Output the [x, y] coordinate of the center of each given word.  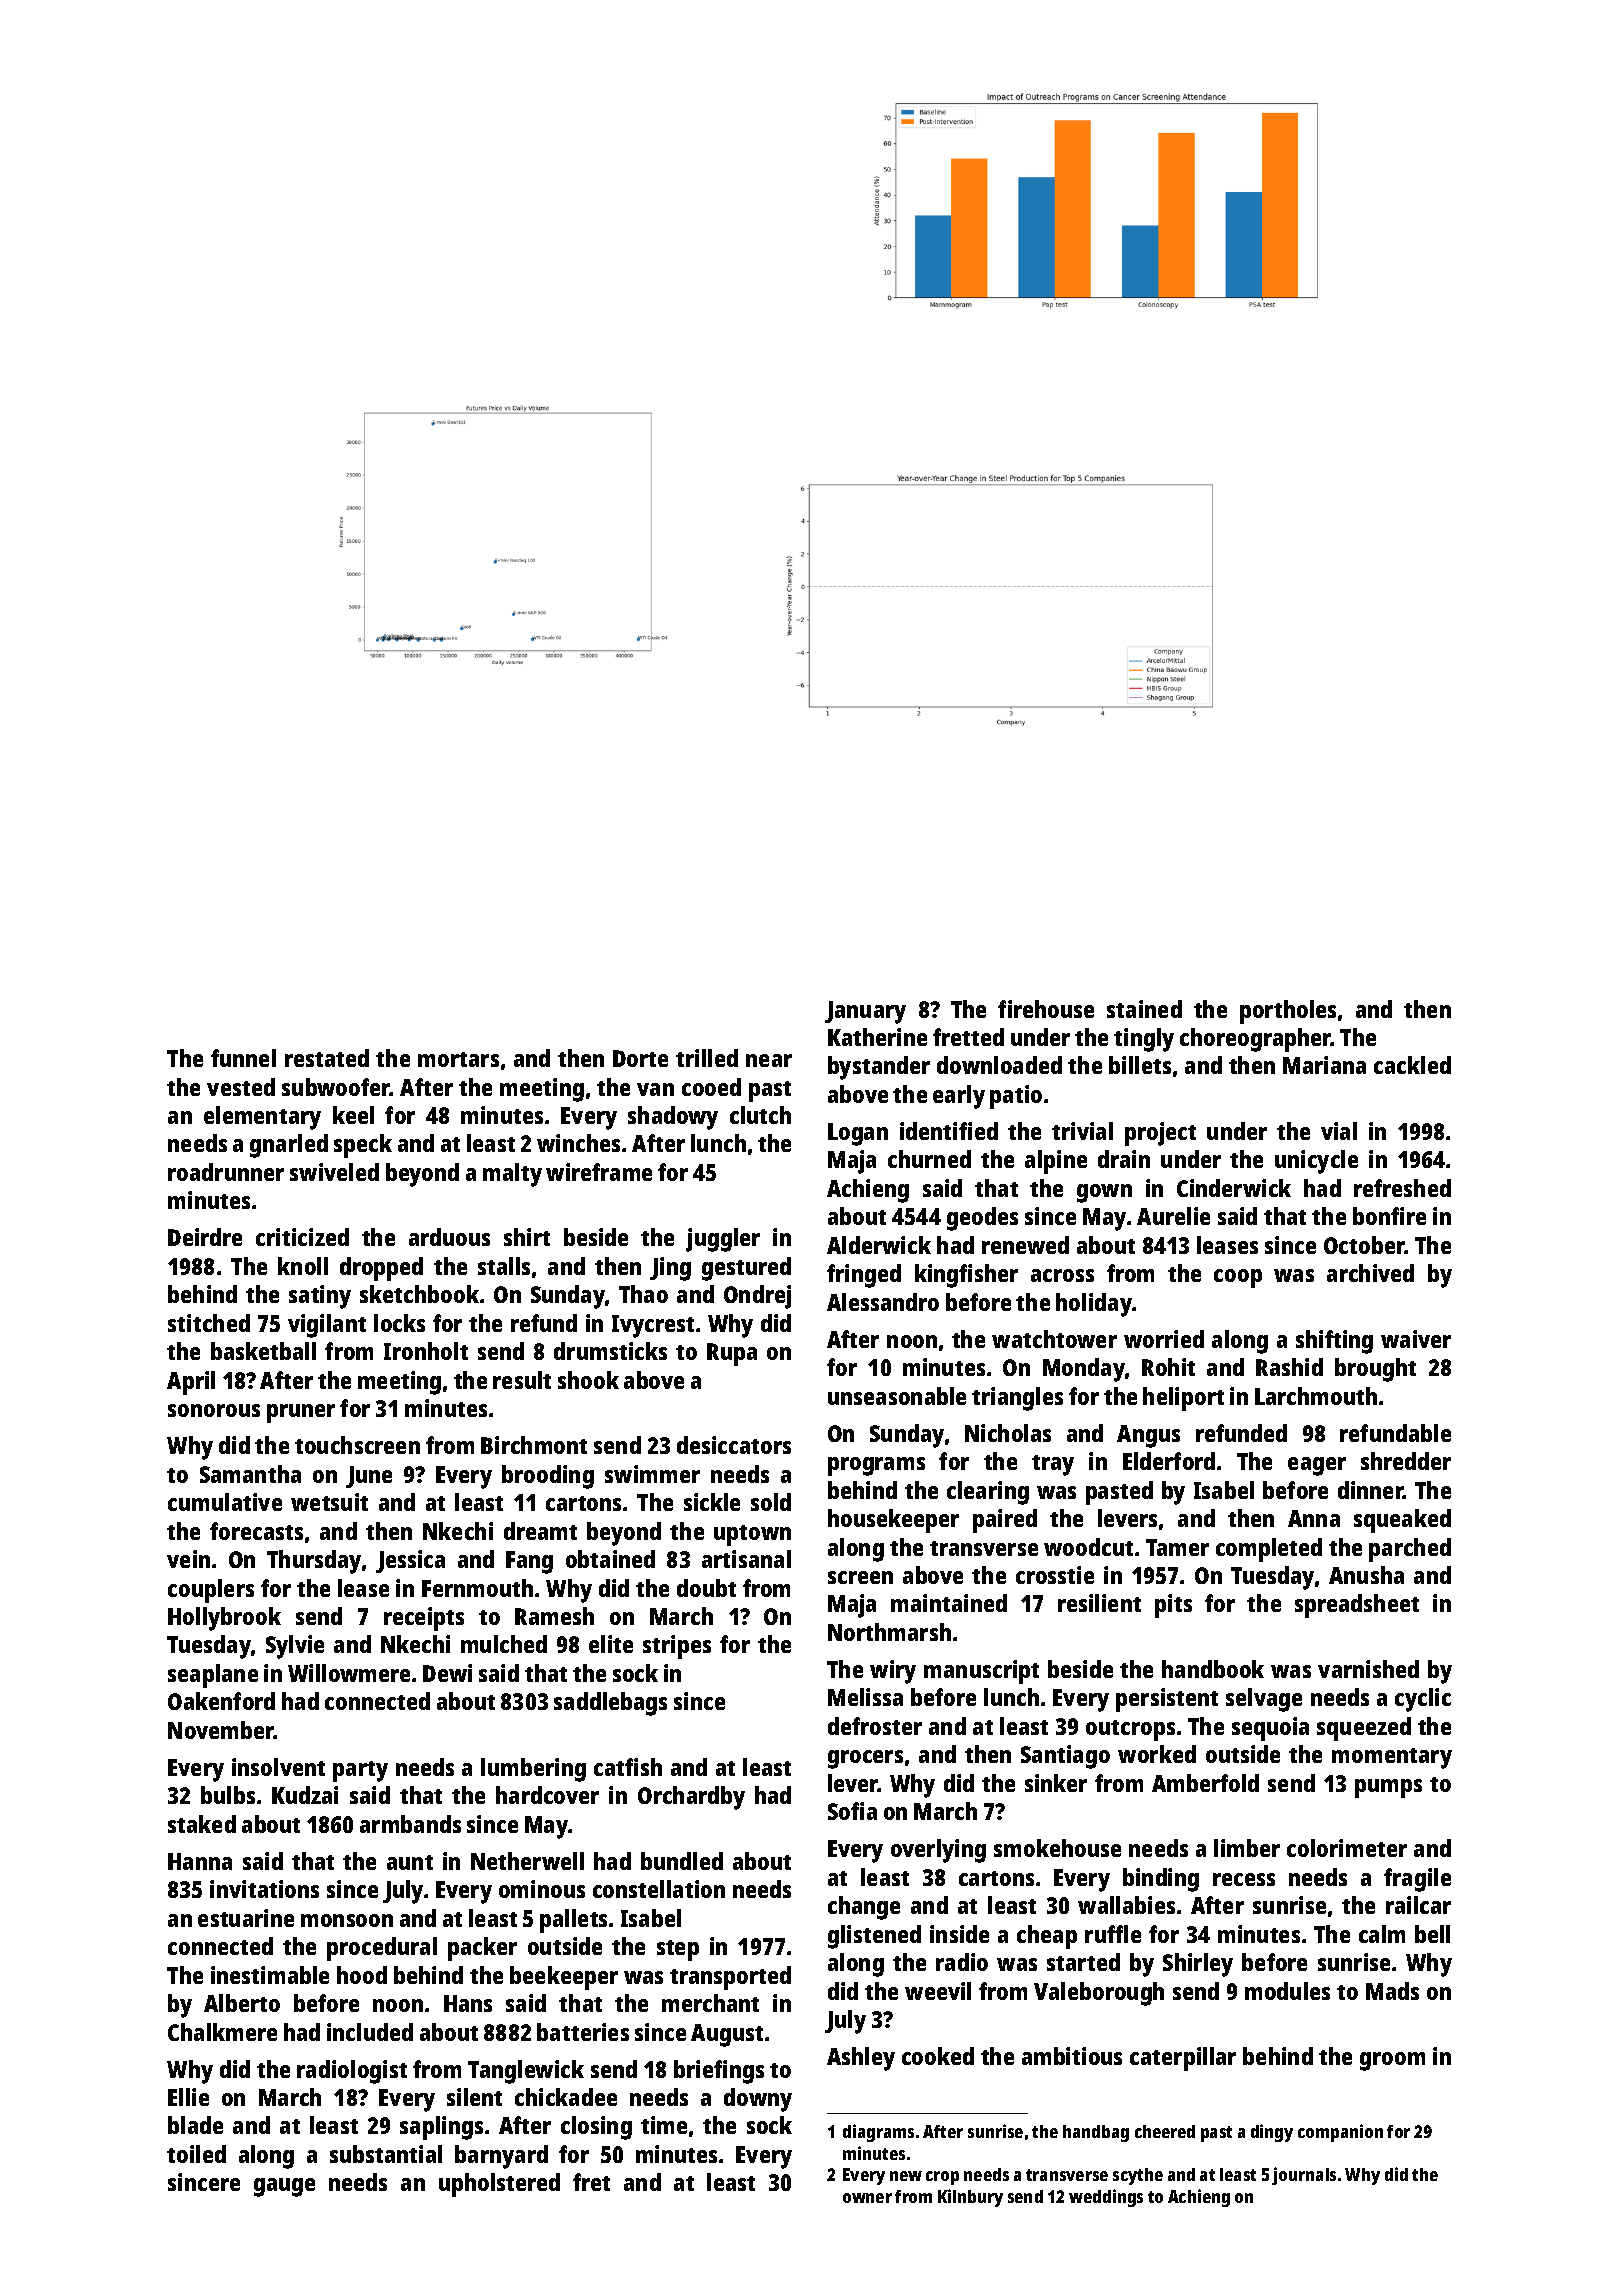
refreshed [1402, 1188]
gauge [284, 2187]
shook [588, 1380]
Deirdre [205, 1237]
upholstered [499, 2185]
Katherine [877, 1037]
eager [1317, 1466]
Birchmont [534, 1445]
